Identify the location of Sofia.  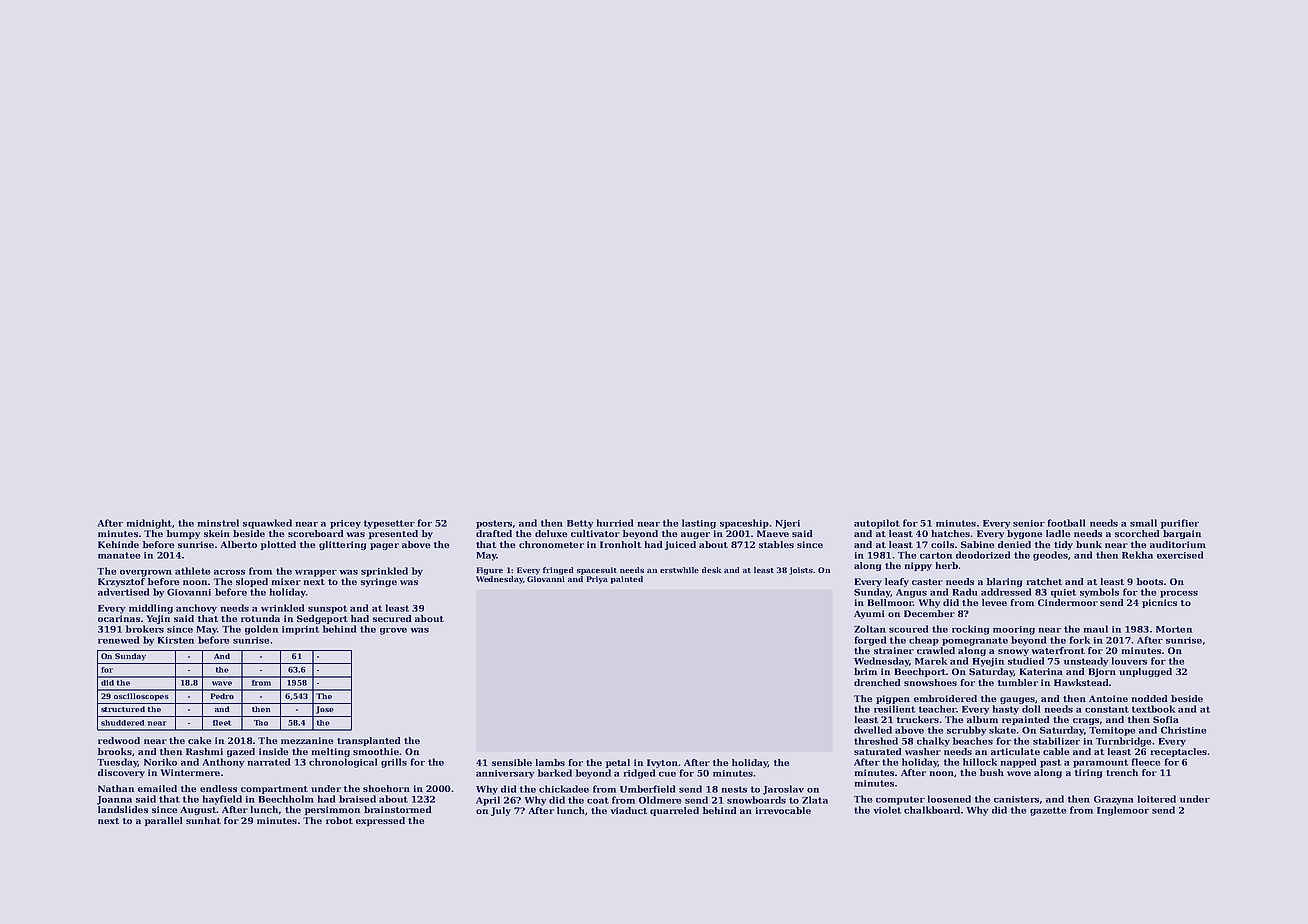
(1165, 719).
